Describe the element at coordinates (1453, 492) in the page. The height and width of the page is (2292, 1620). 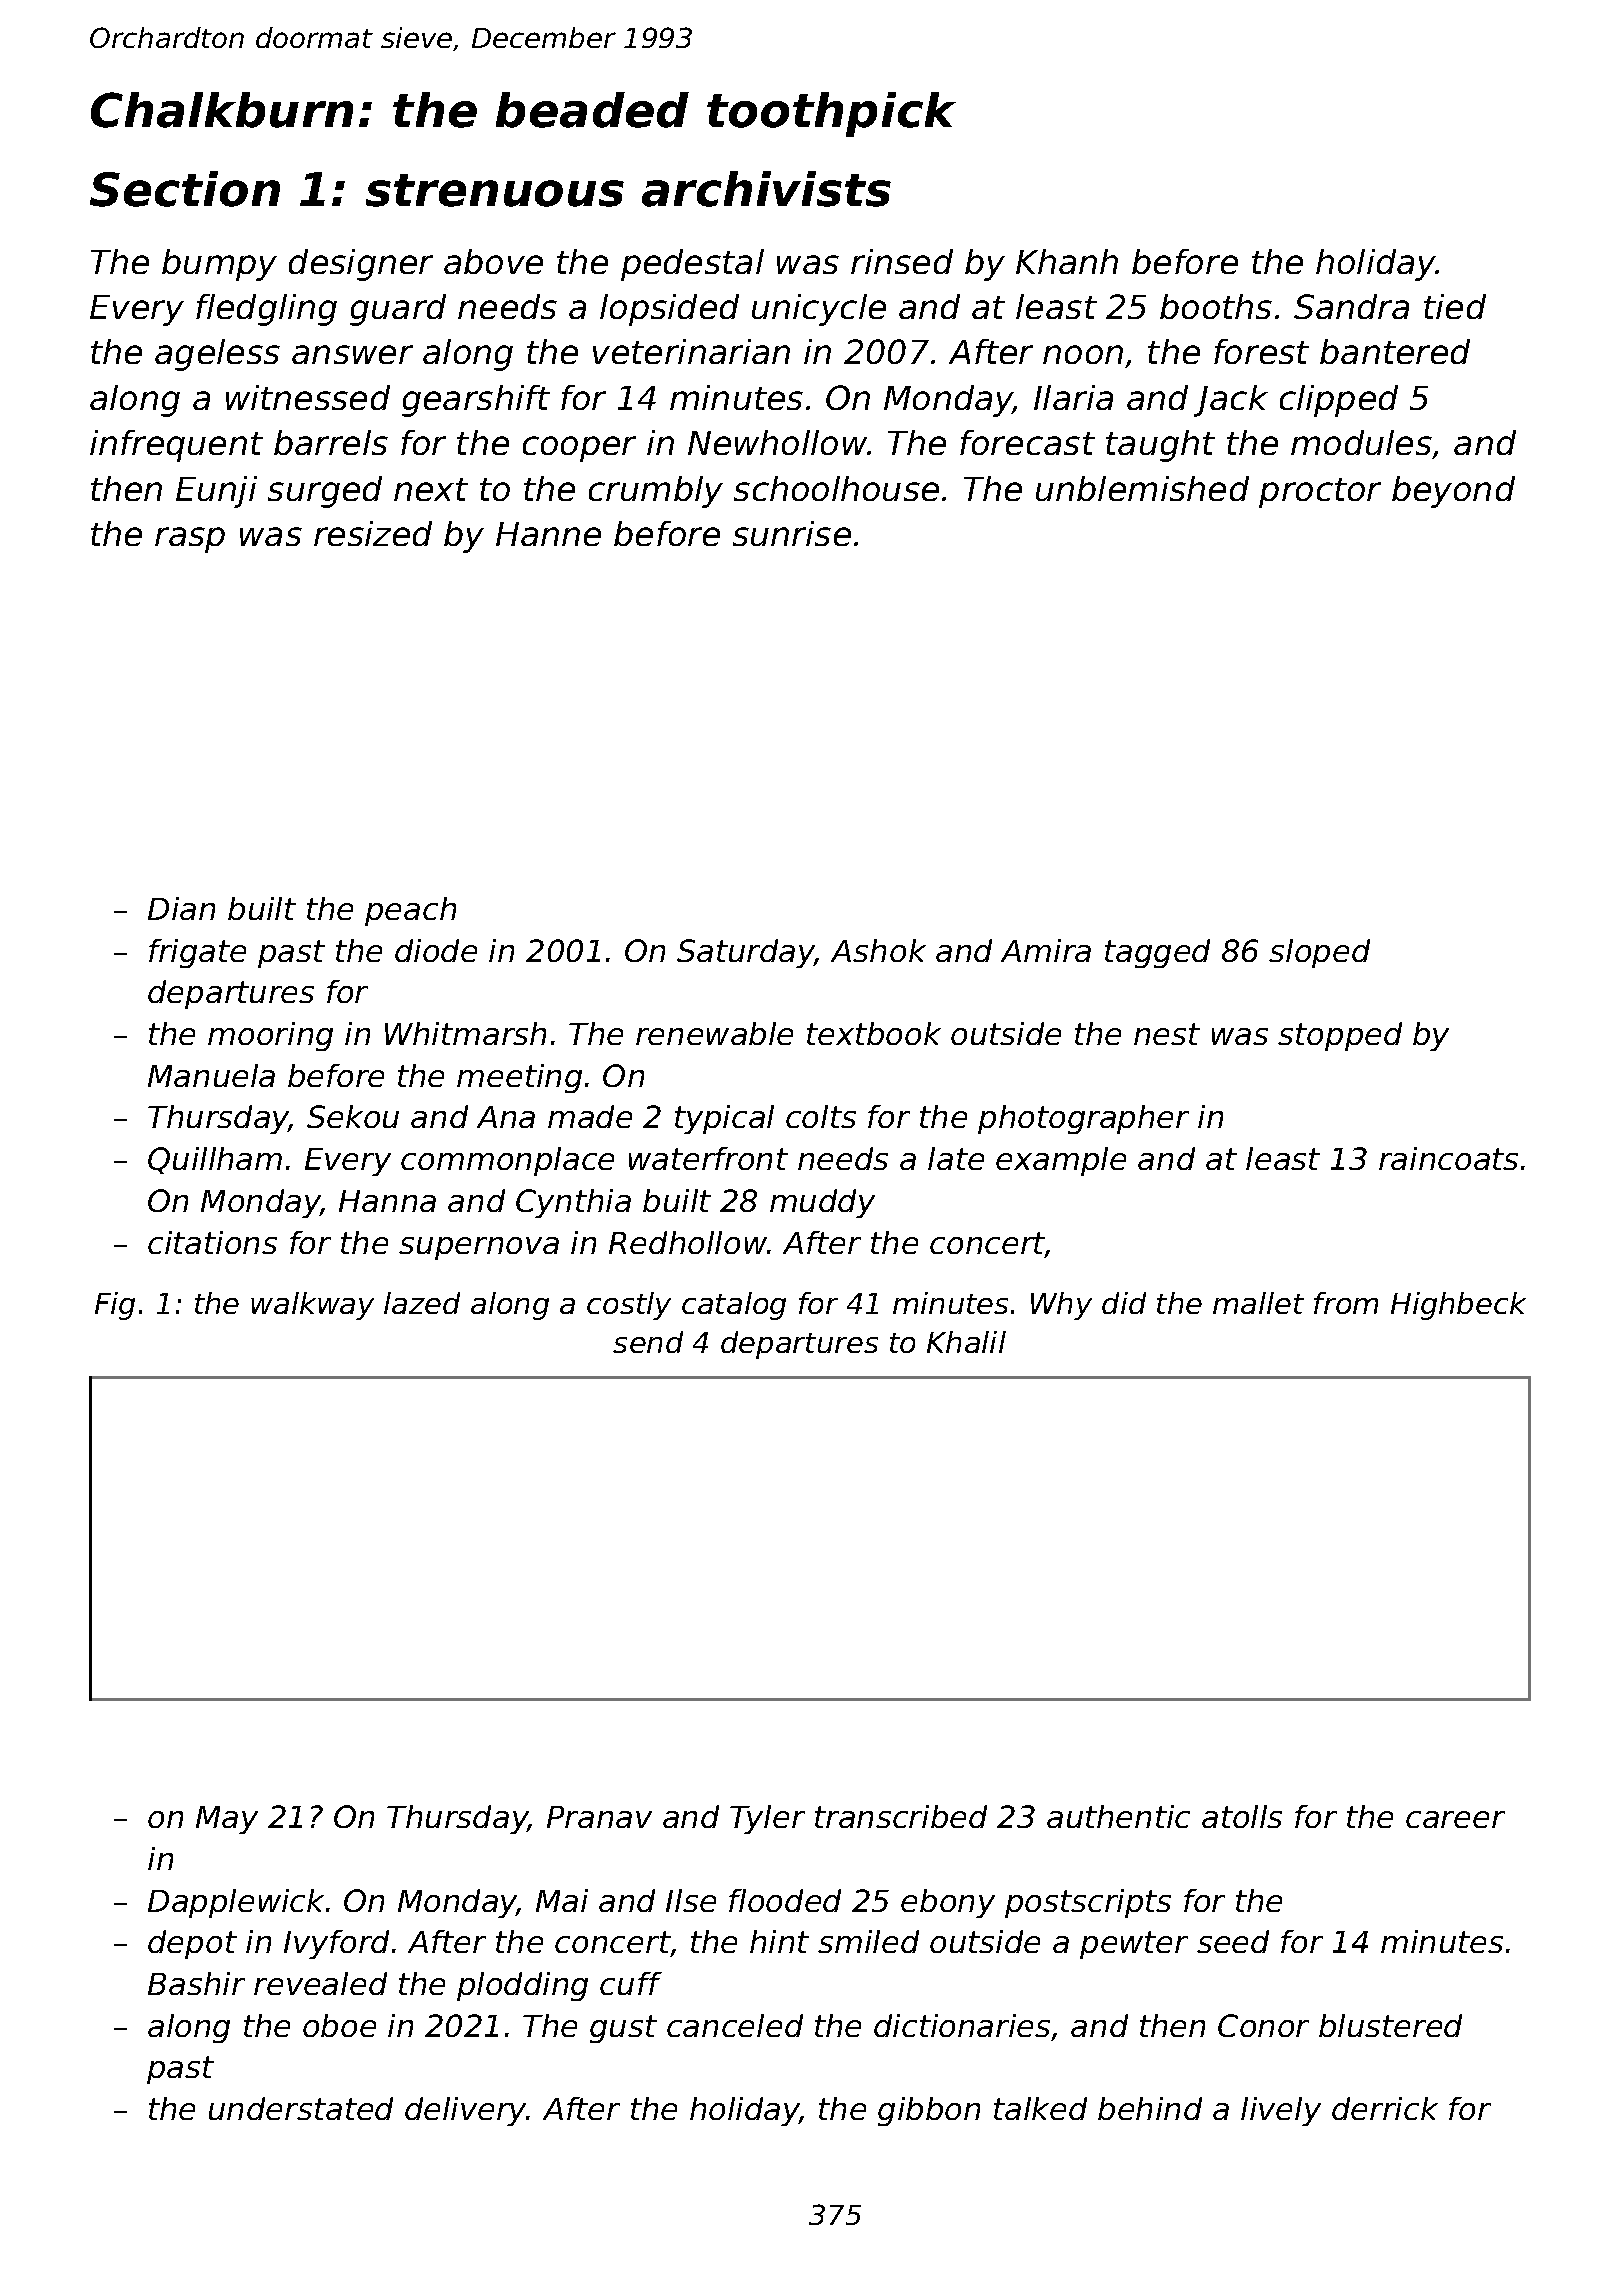
I see `beyond` at that location.
